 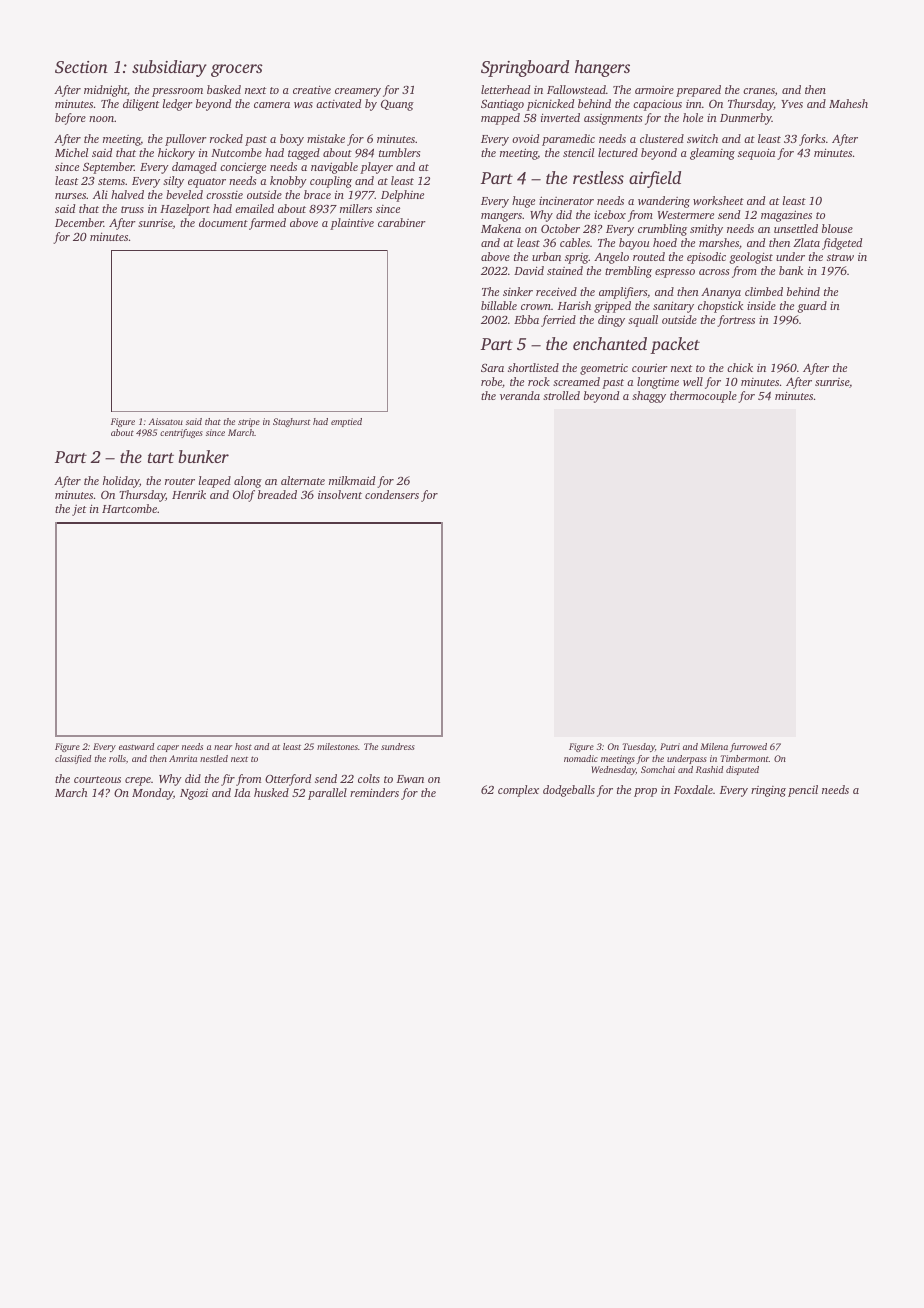 What do you see at coordinates (792, 104) in the screenshot?
I see `Yves` at bounding box center [792, 104].
